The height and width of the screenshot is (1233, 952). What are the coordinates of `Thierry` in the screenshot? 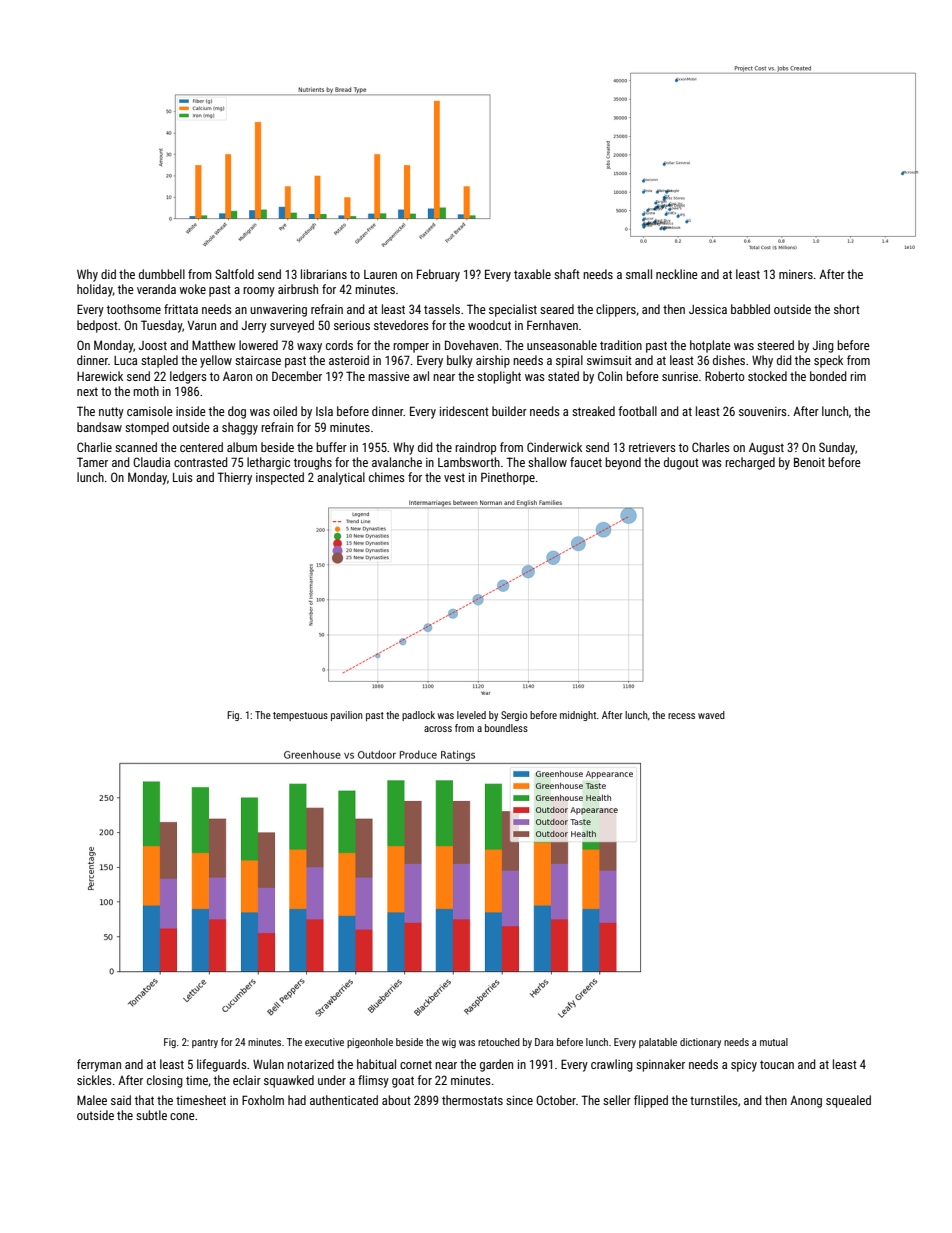 It's located at (234, 478).
